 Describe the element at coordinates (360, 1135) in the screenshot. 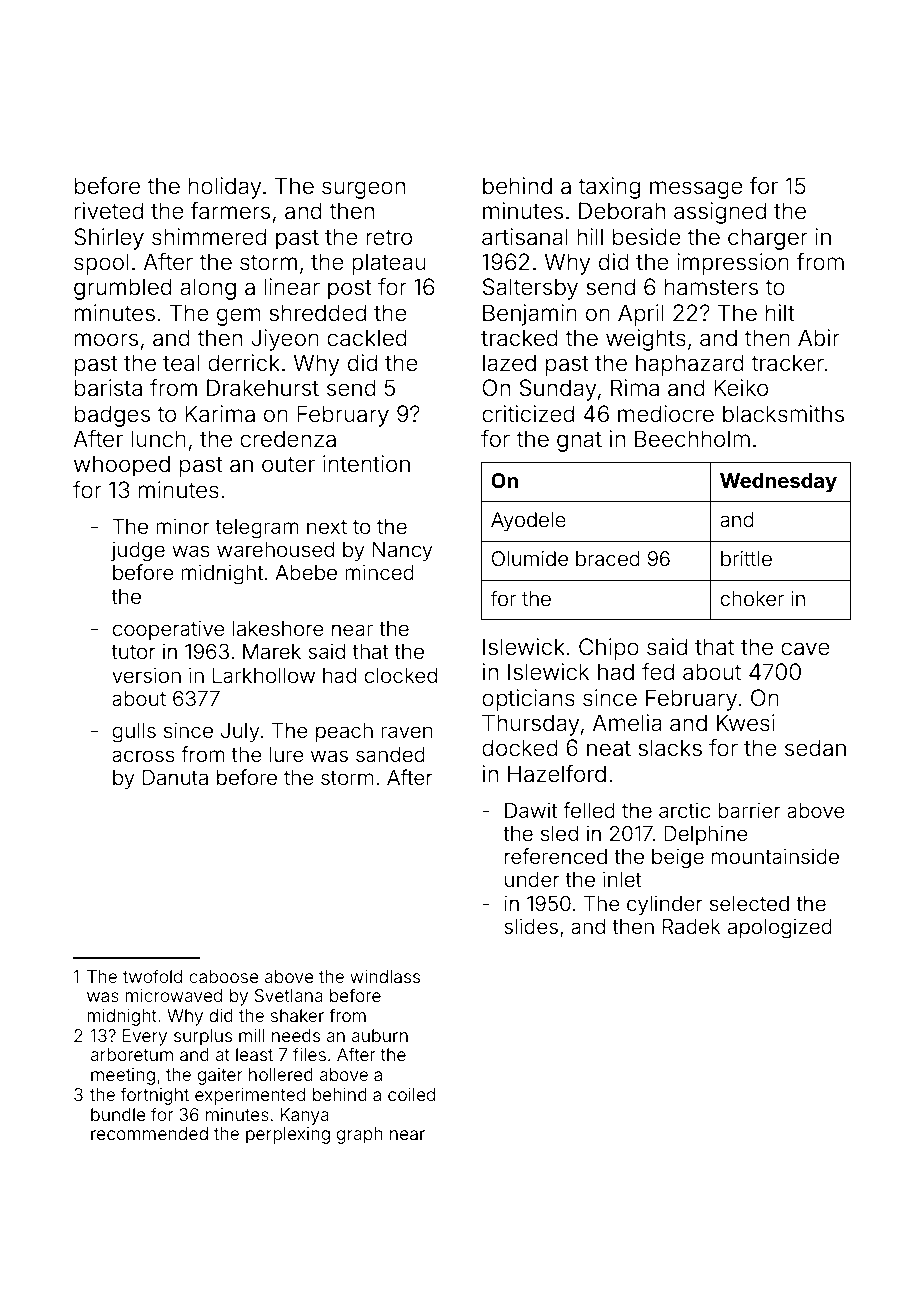

I see `graph` at that location.
